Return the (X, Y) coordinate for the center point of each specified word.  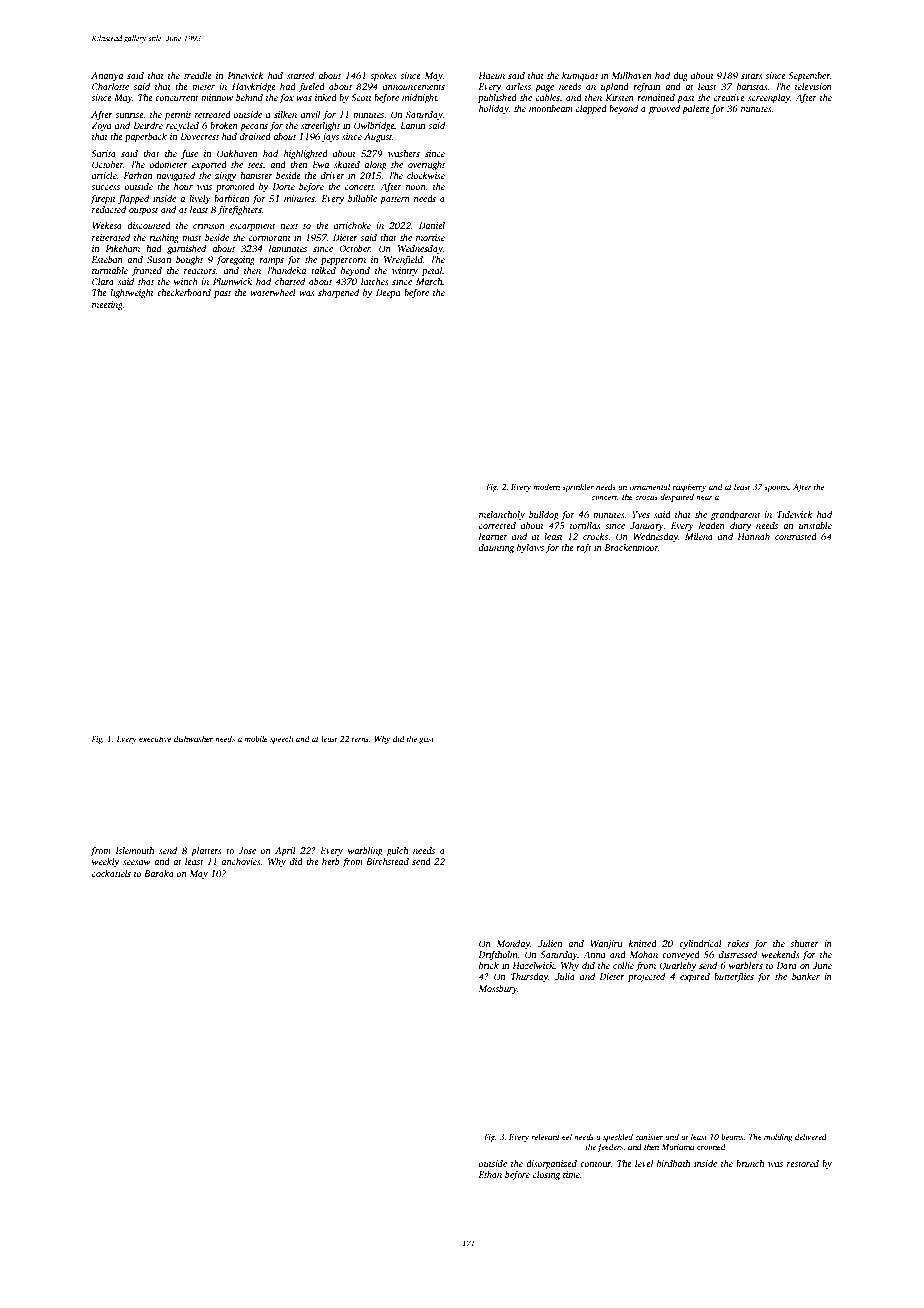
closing (546, 1175)
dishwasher (193, 738)
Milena (699, 536)
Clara (103, 281)
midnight (420, 98)
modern (546, 486)
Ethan (490, 1174)
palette (696, 109)
